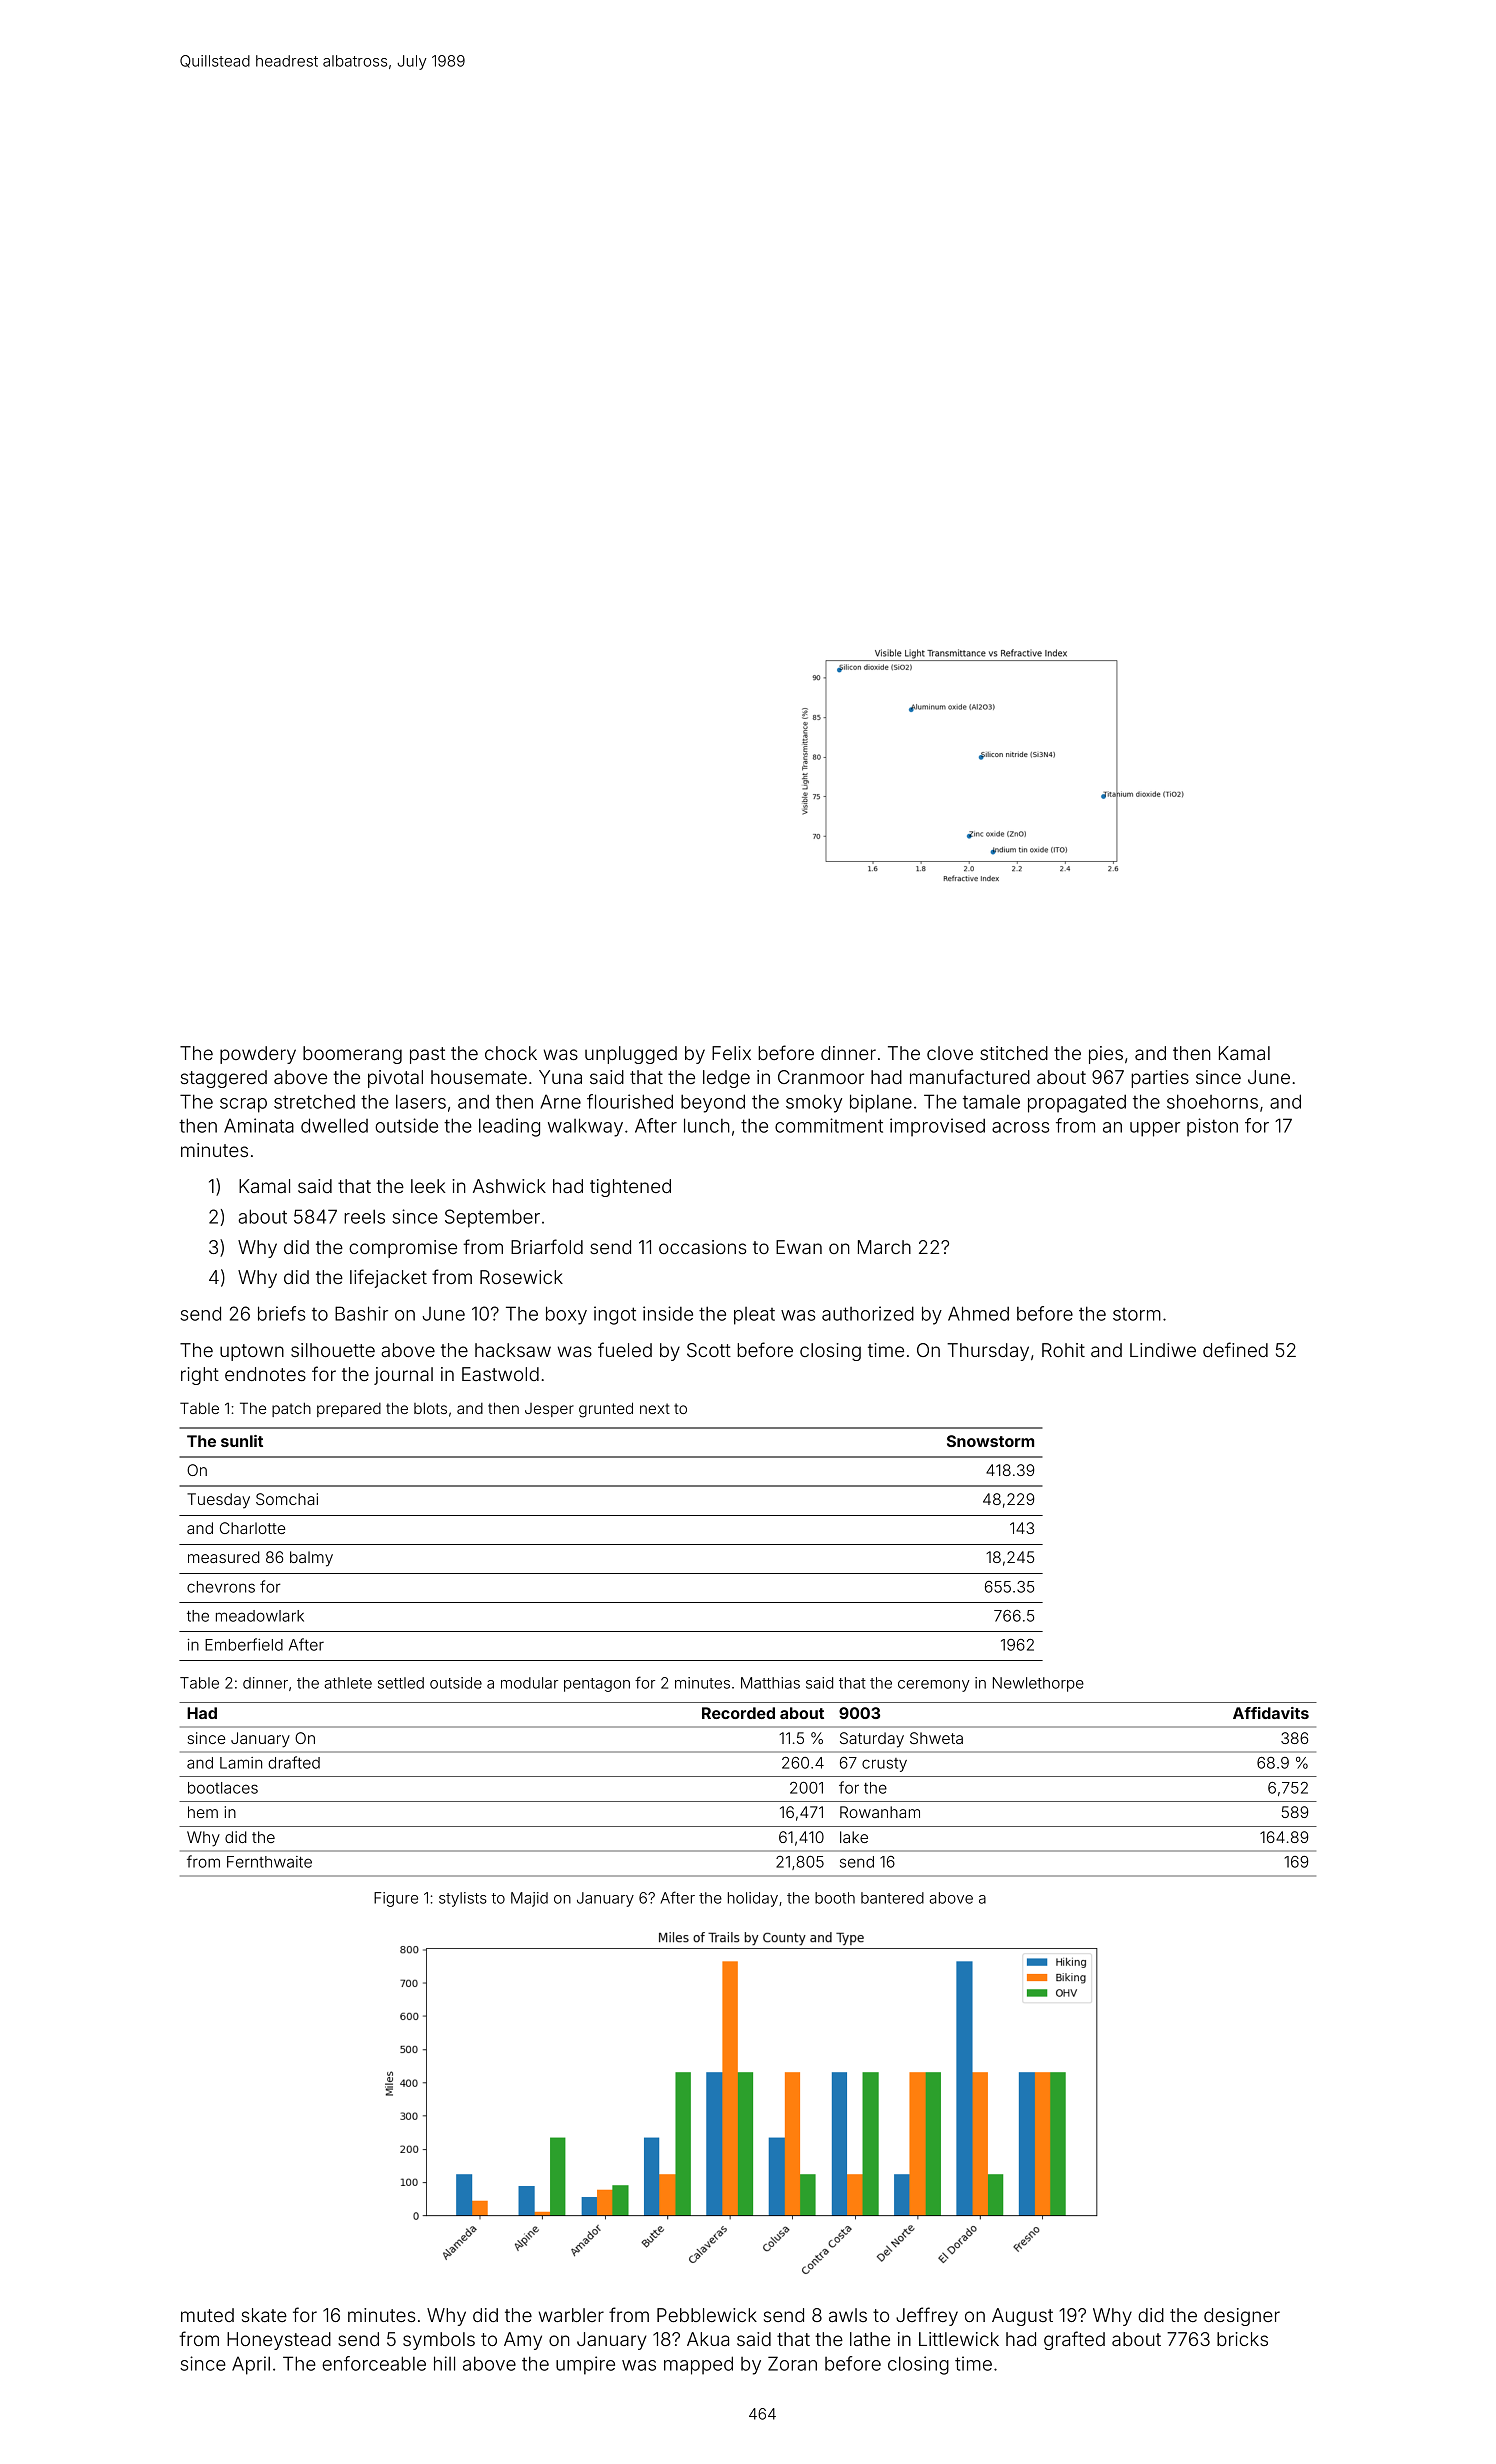 The height and width of the document is (2464, 1496). Describe the element at coordinates (753, 1899) in the document. I see `holiday` at that location.
